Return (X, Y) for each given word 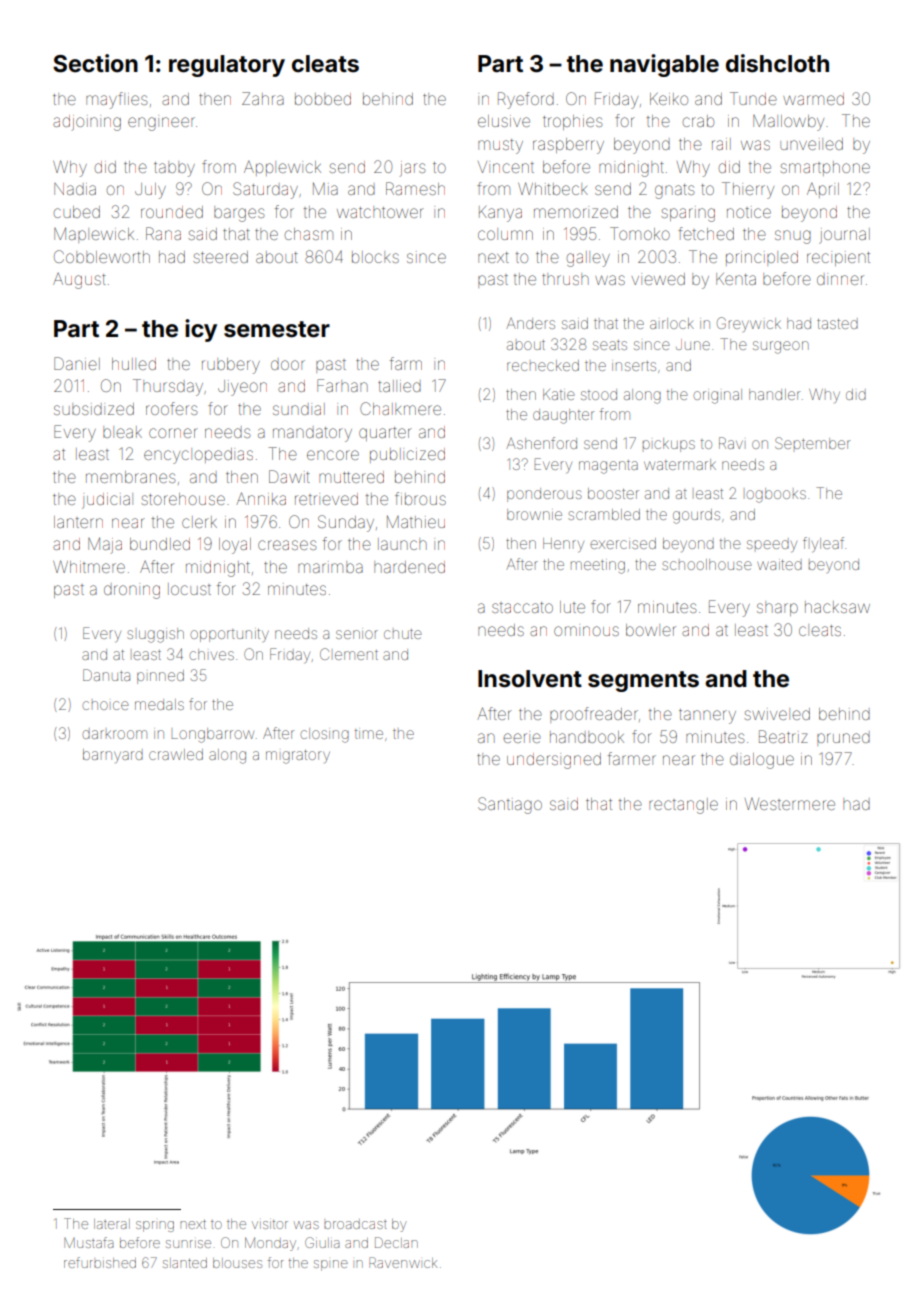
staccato (522, 607)
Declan (396, 1242)
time (369, 734)
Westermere (790, 804)
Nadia (75, 189)
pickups (669, 445)
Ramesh (415, 188)
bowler (651, 630)
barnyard (113, 756)
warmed (813, 99)
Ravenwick (403, 1262)
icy (201, 330)
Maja (105, 545)
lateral (112, 1224)
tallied (399, 386)
